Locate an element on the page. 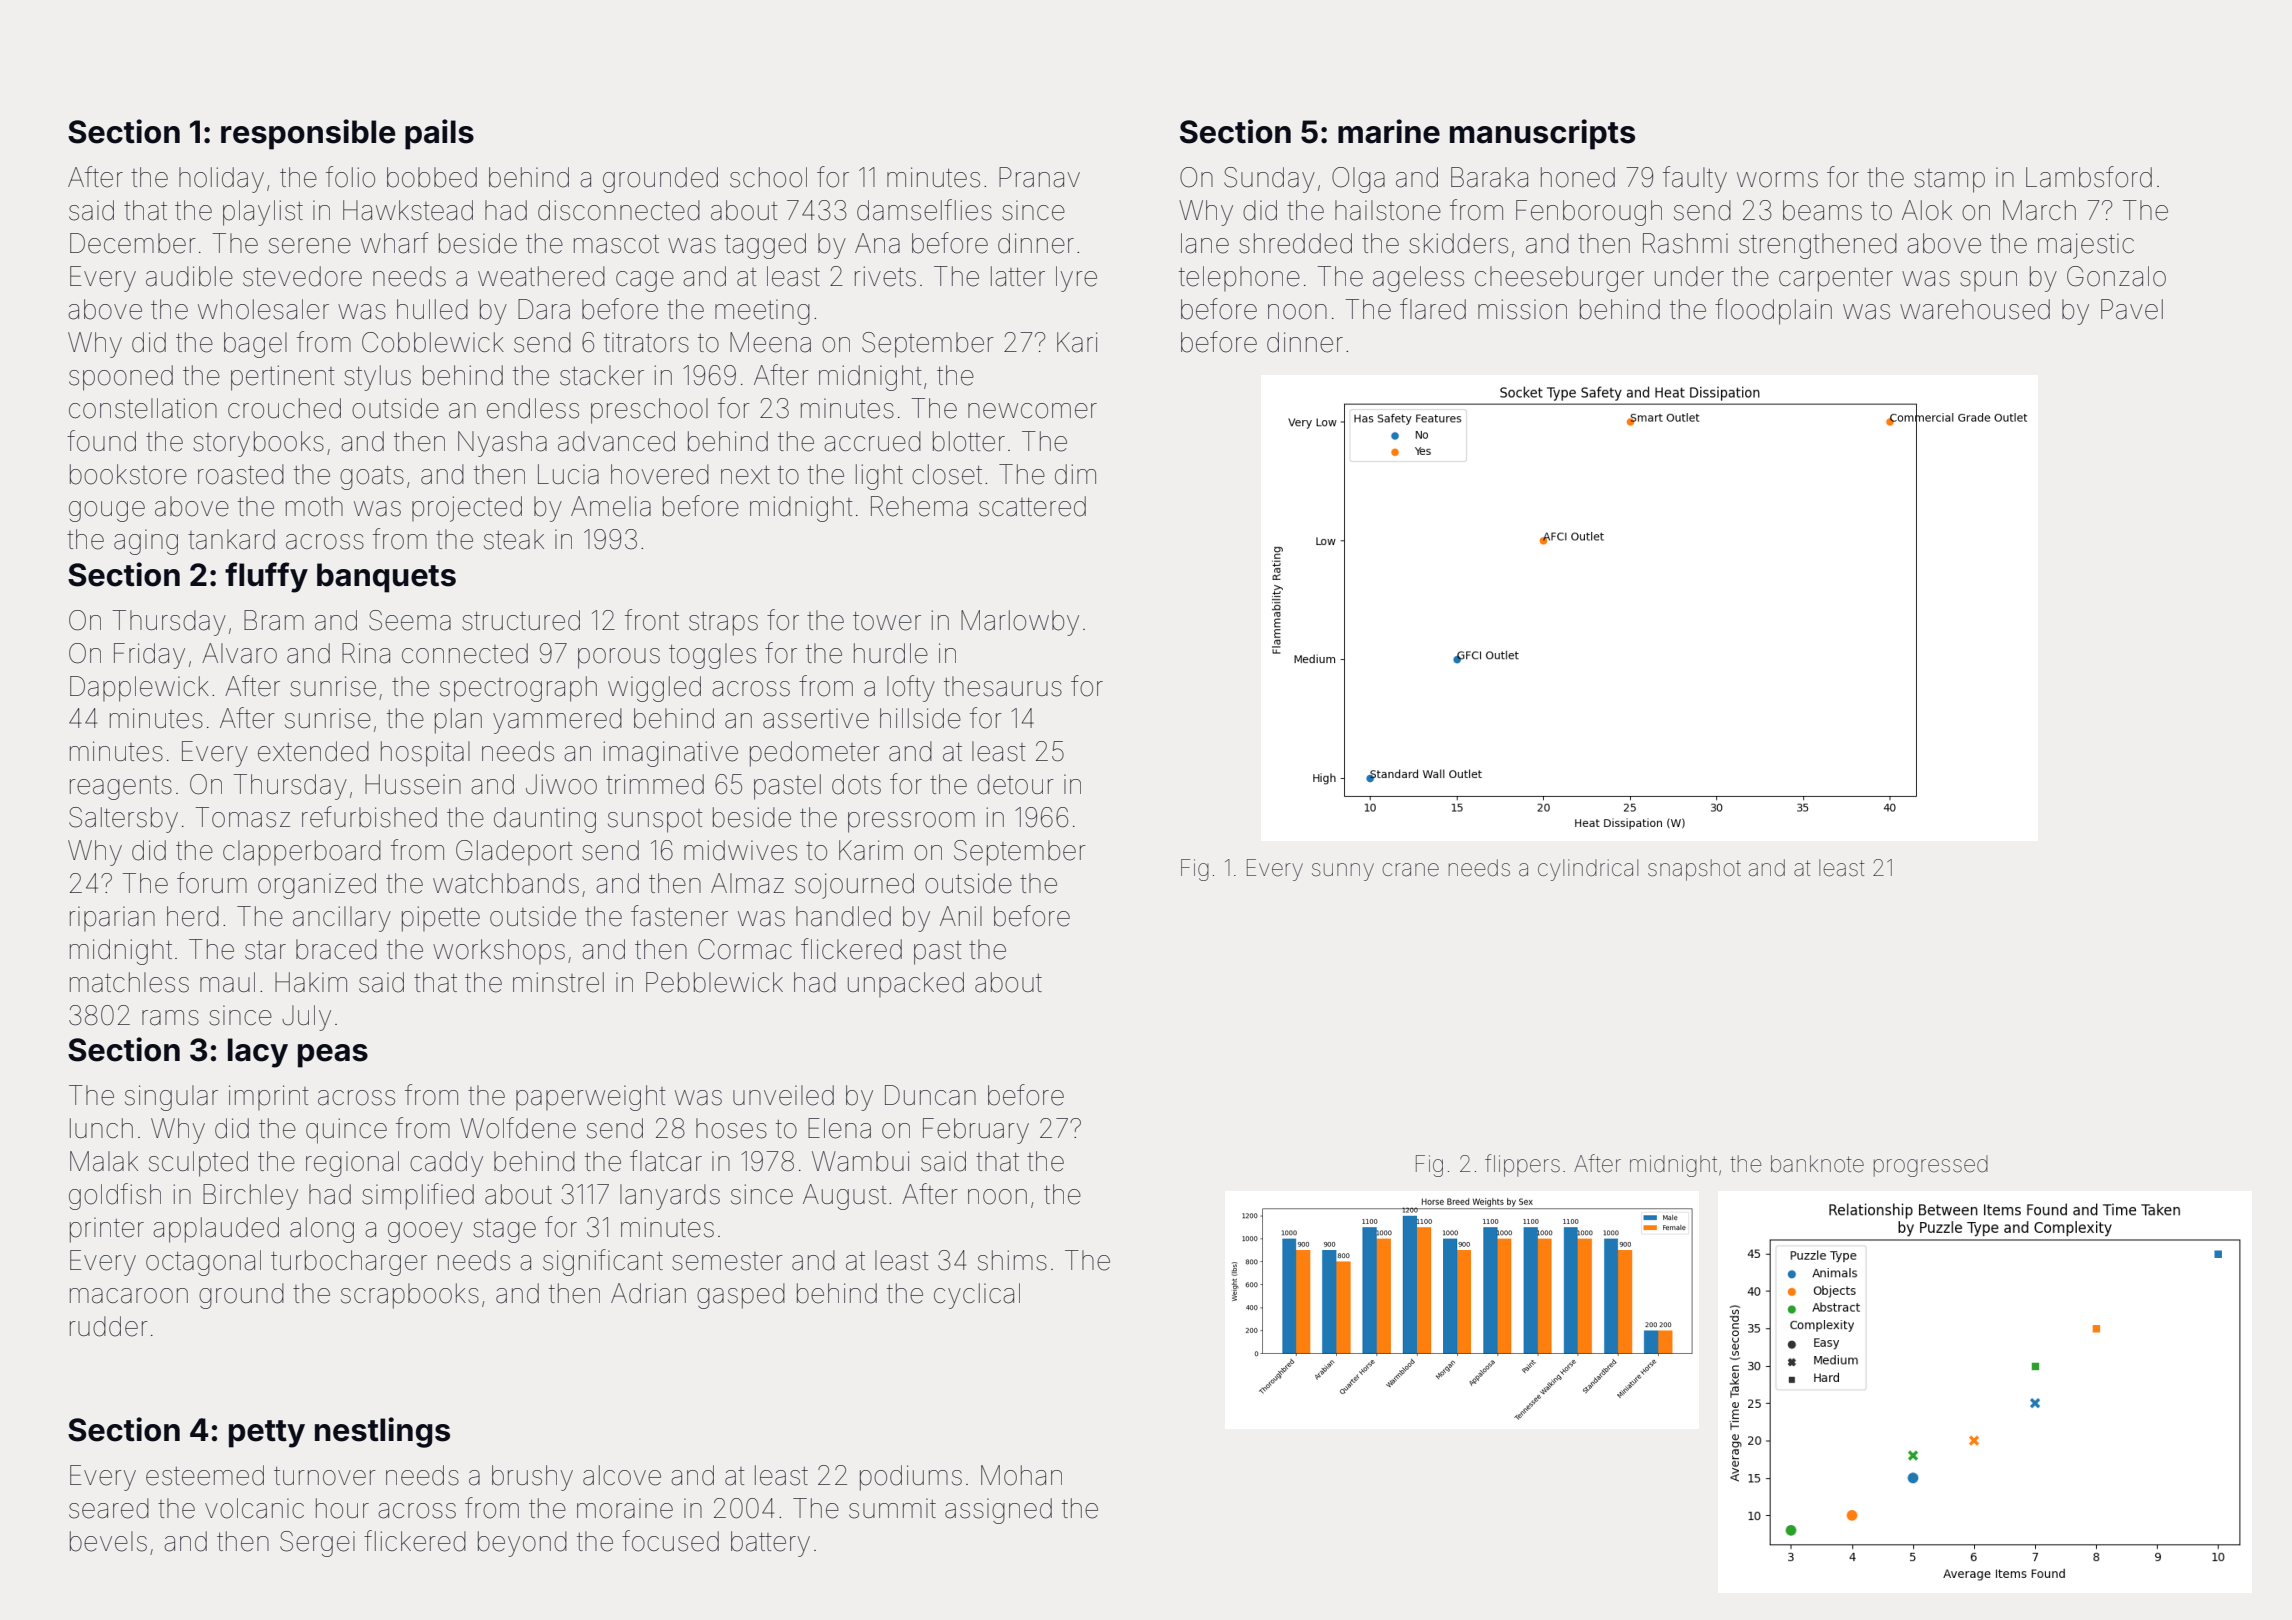  marine is located at coordinates (1389, 131).
